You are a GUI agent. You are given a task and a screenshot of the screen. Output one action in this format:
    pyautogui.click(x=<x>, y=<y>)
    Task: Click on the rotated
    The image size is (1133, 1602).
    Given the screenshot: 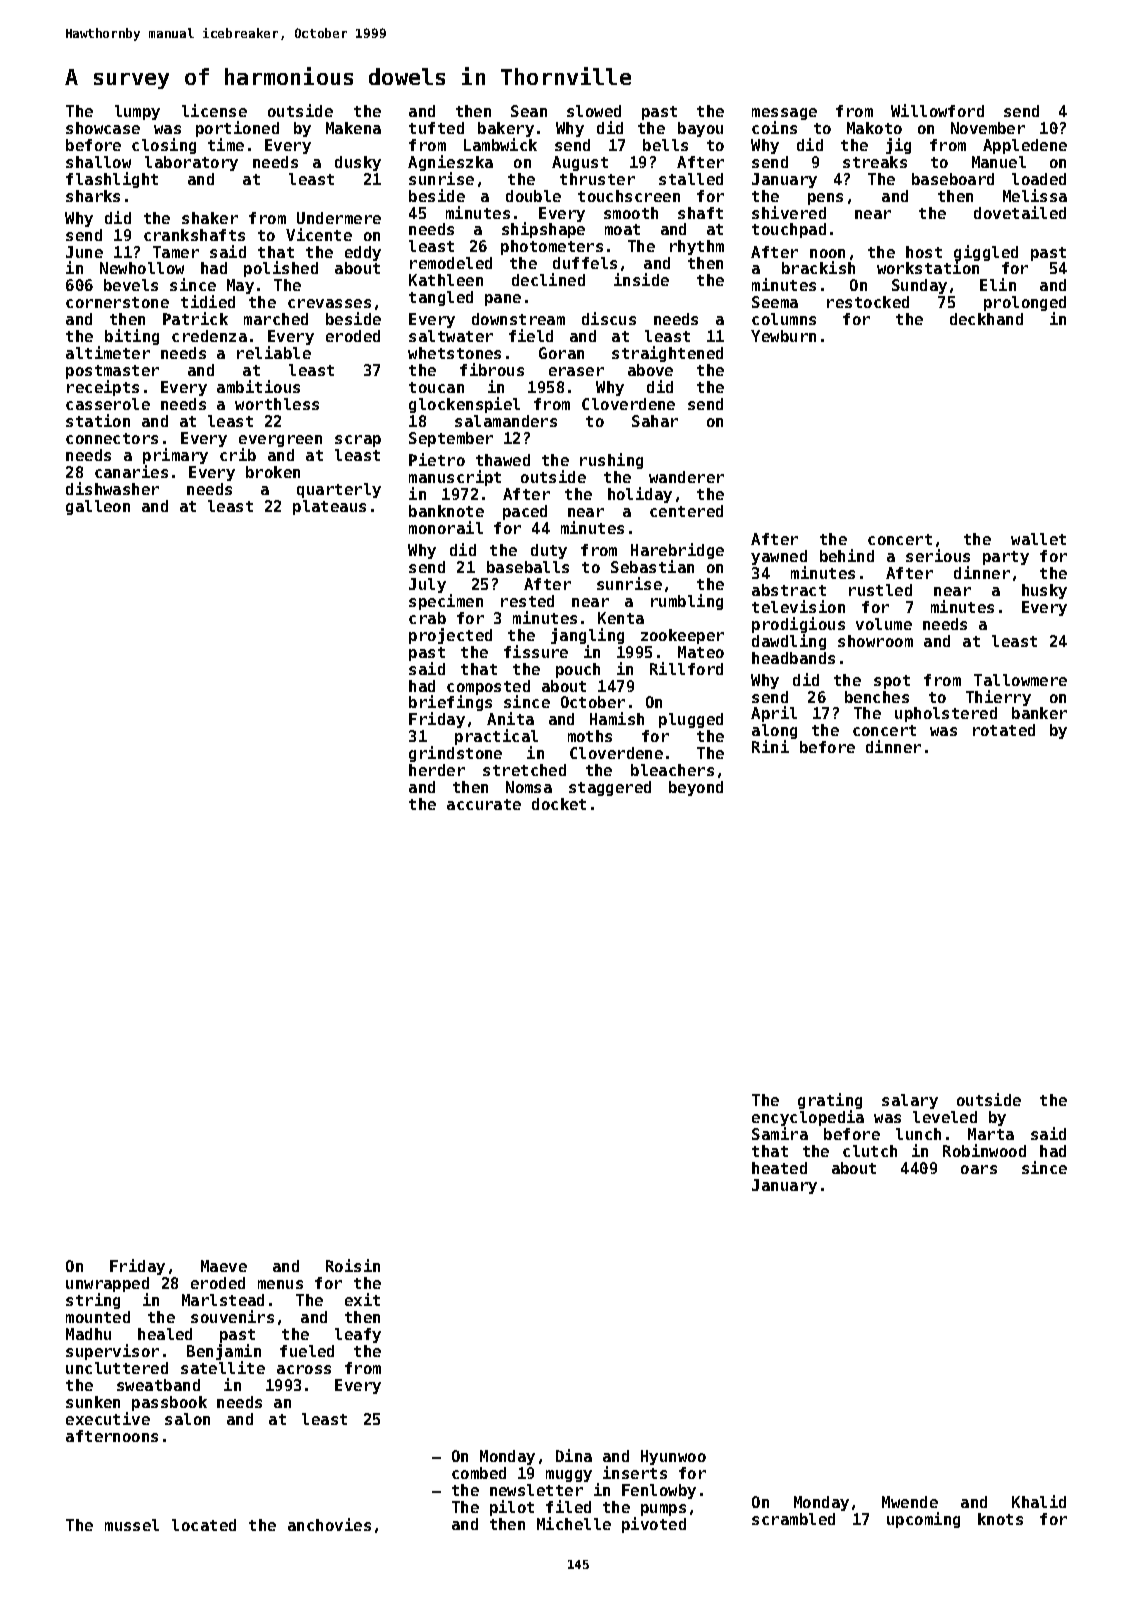 What is the action you would take?
    pyautogui.click(x=1004, y=730)
